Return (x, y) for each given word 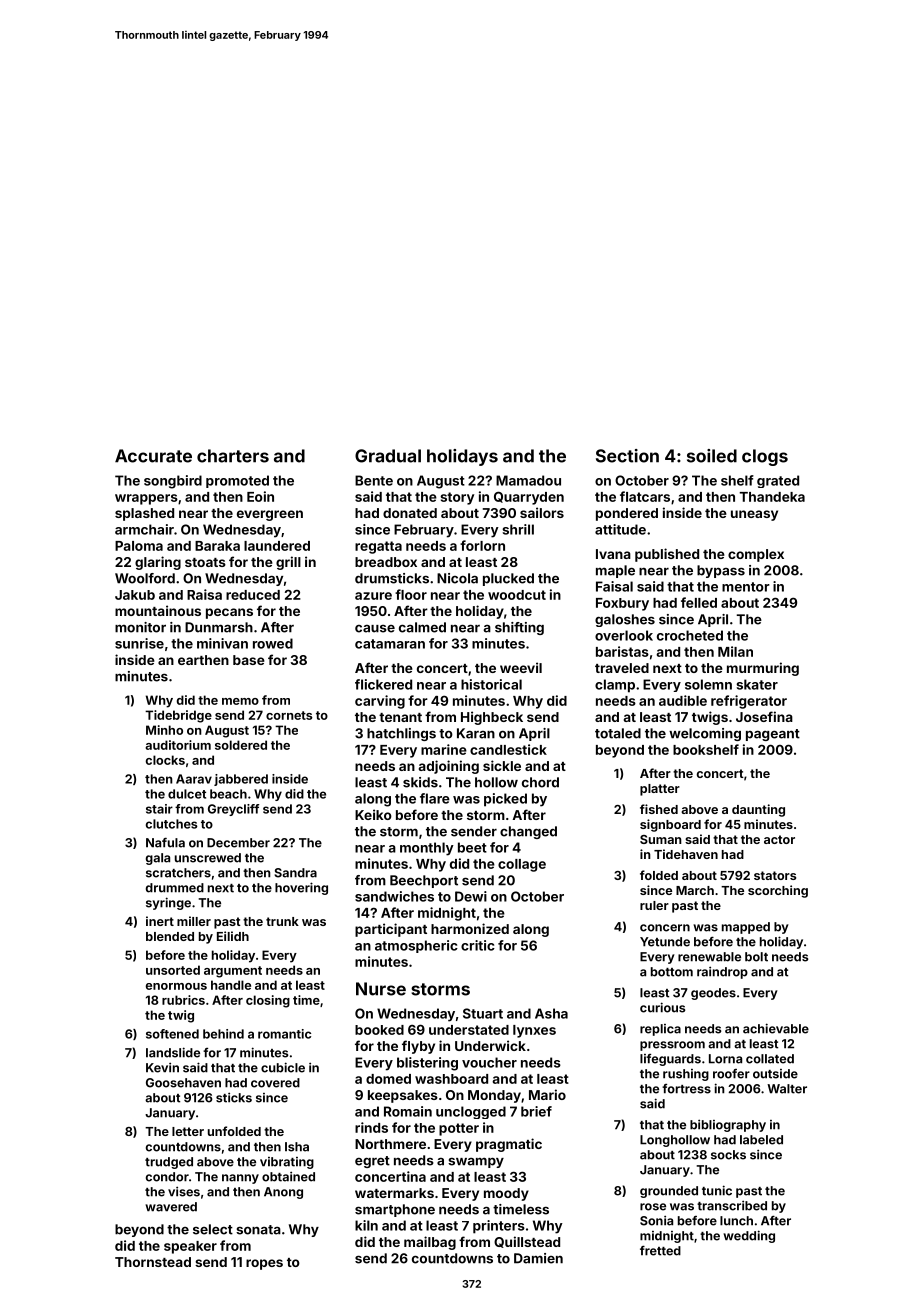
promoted (237, 481)
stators (775, 875)
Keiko (373, 814)
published (667, 555)
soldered (241, 745)
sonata (258, 1230)
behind (223, 1034)
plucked (508, 579)
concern (665, 928)
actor (779, 839)
